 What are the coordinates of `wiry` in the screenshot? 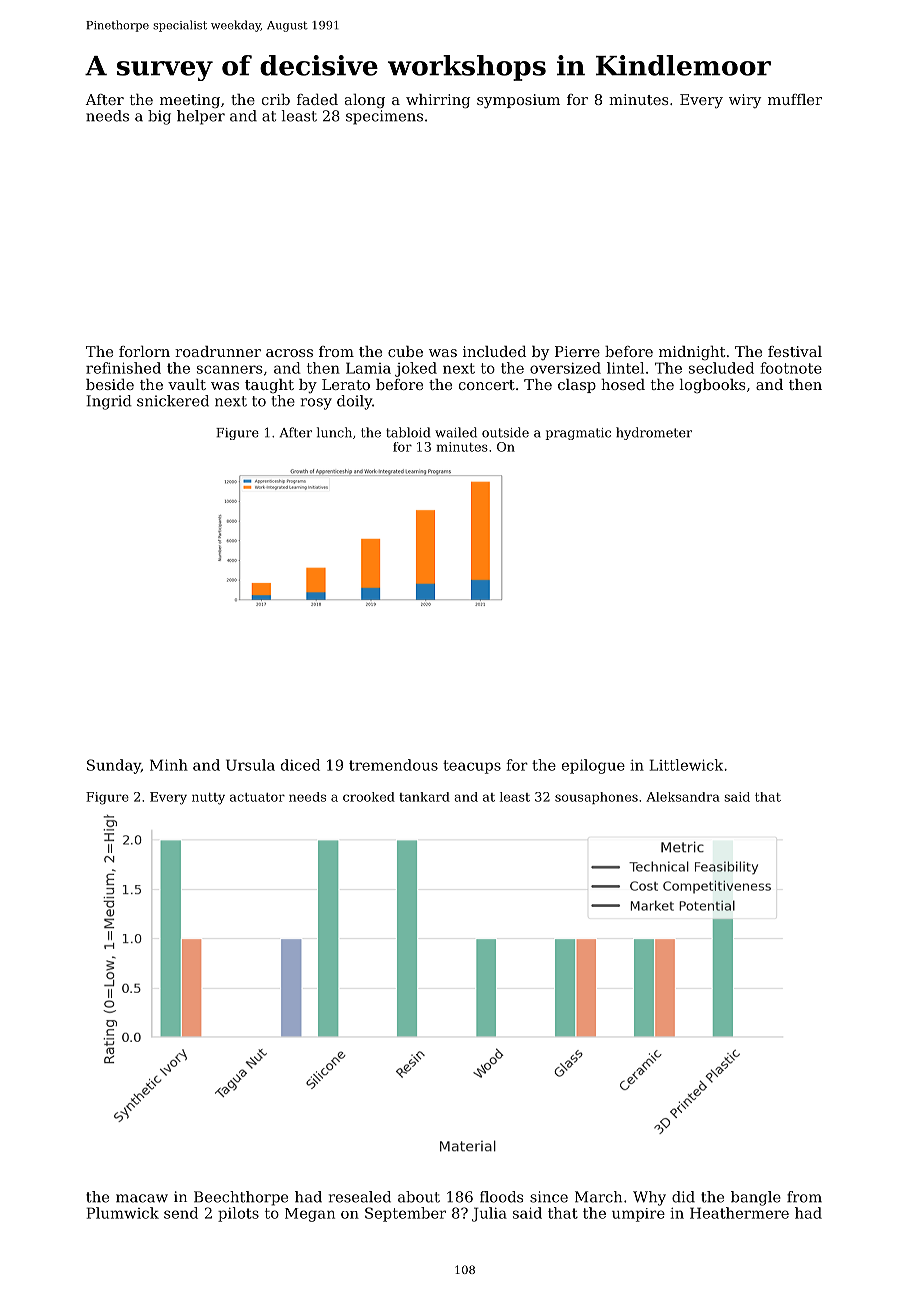 It's located at (745, 101).
